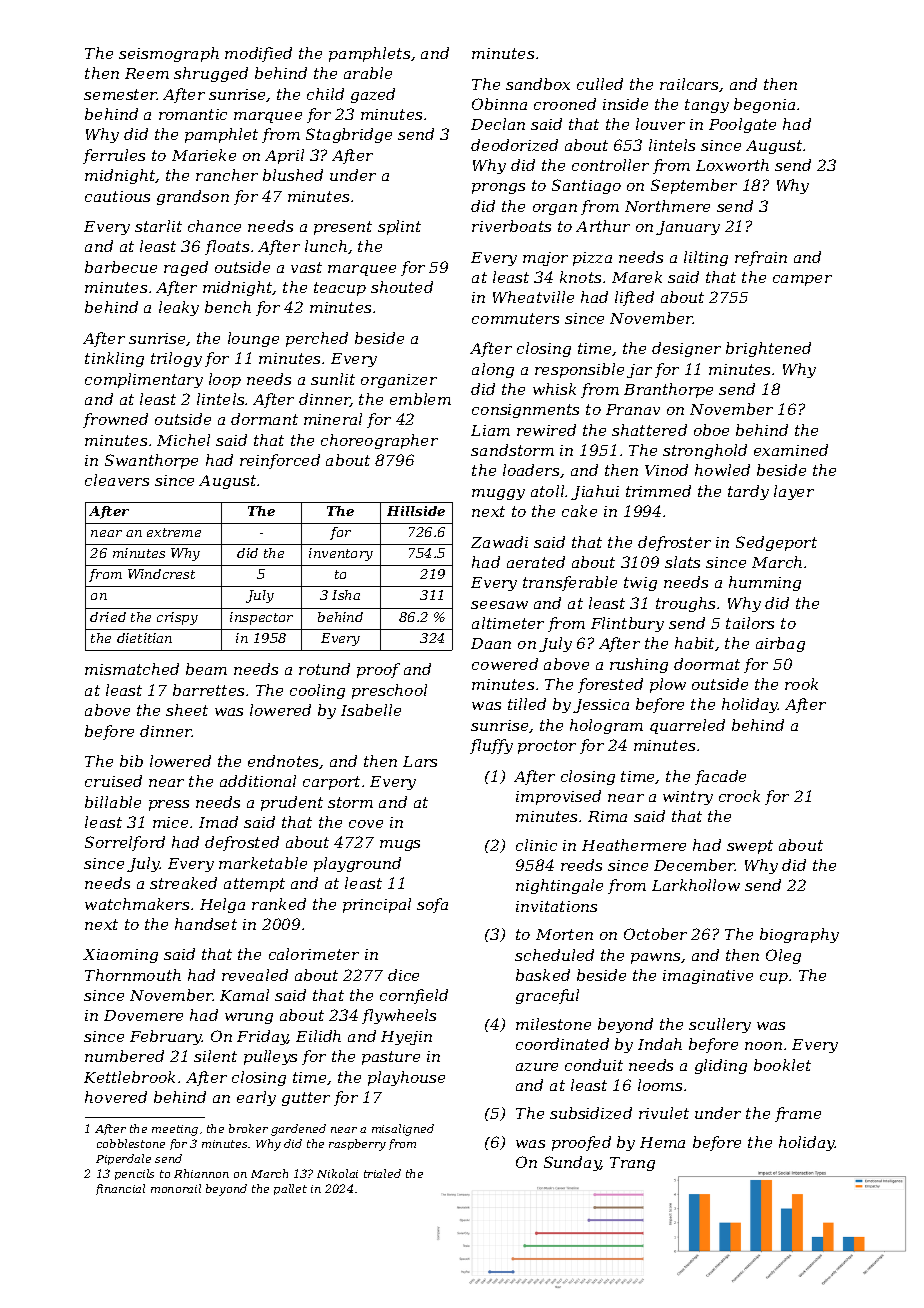 This image has height=1308, width=924. What do you see at coordinates (382, 1173) in the image?
I see `trialed` at bounding box center [382, 1173].
